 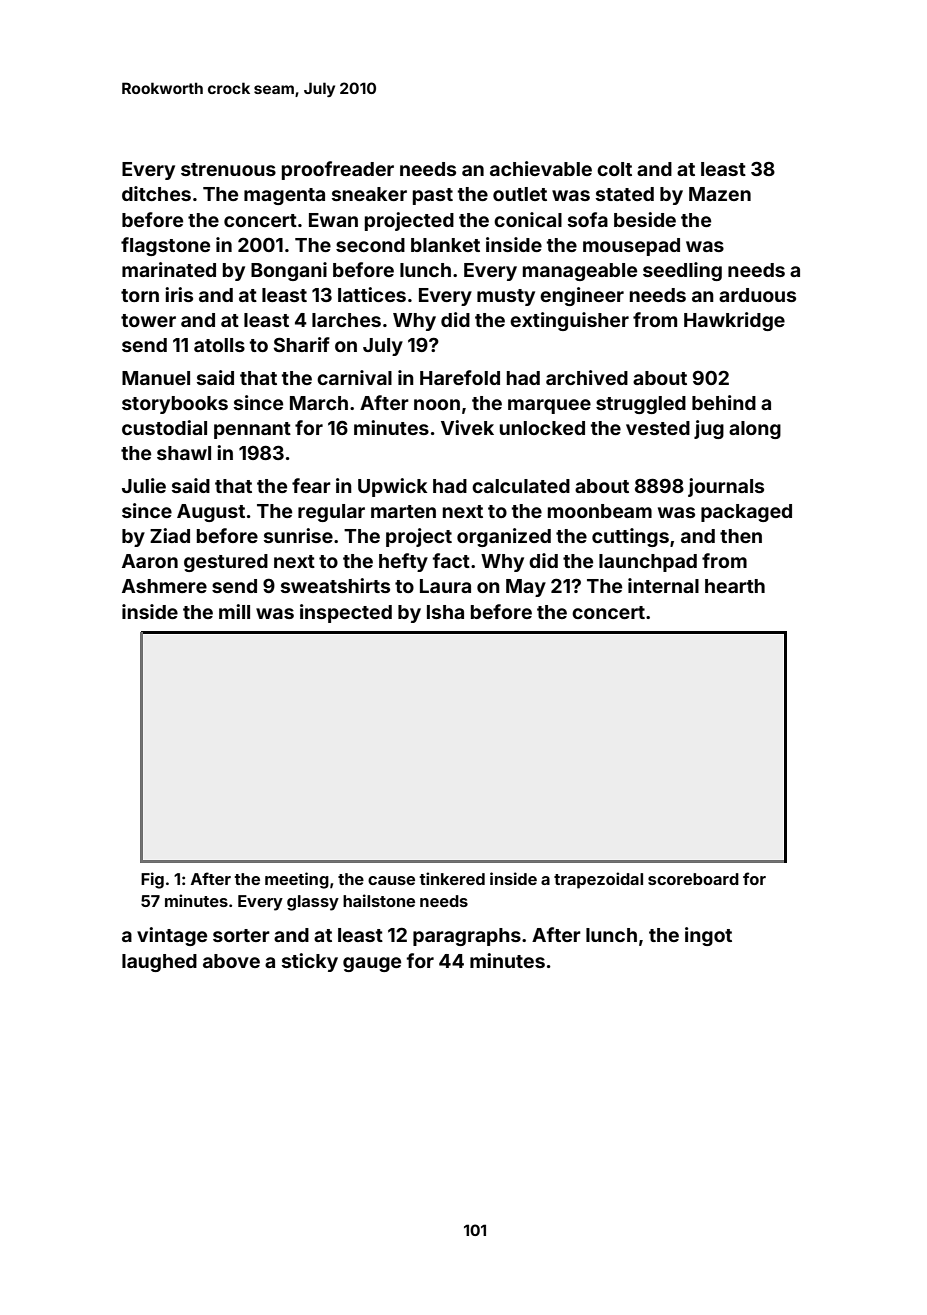 I want to click on scoreboard, so click(x=693, y=879).
